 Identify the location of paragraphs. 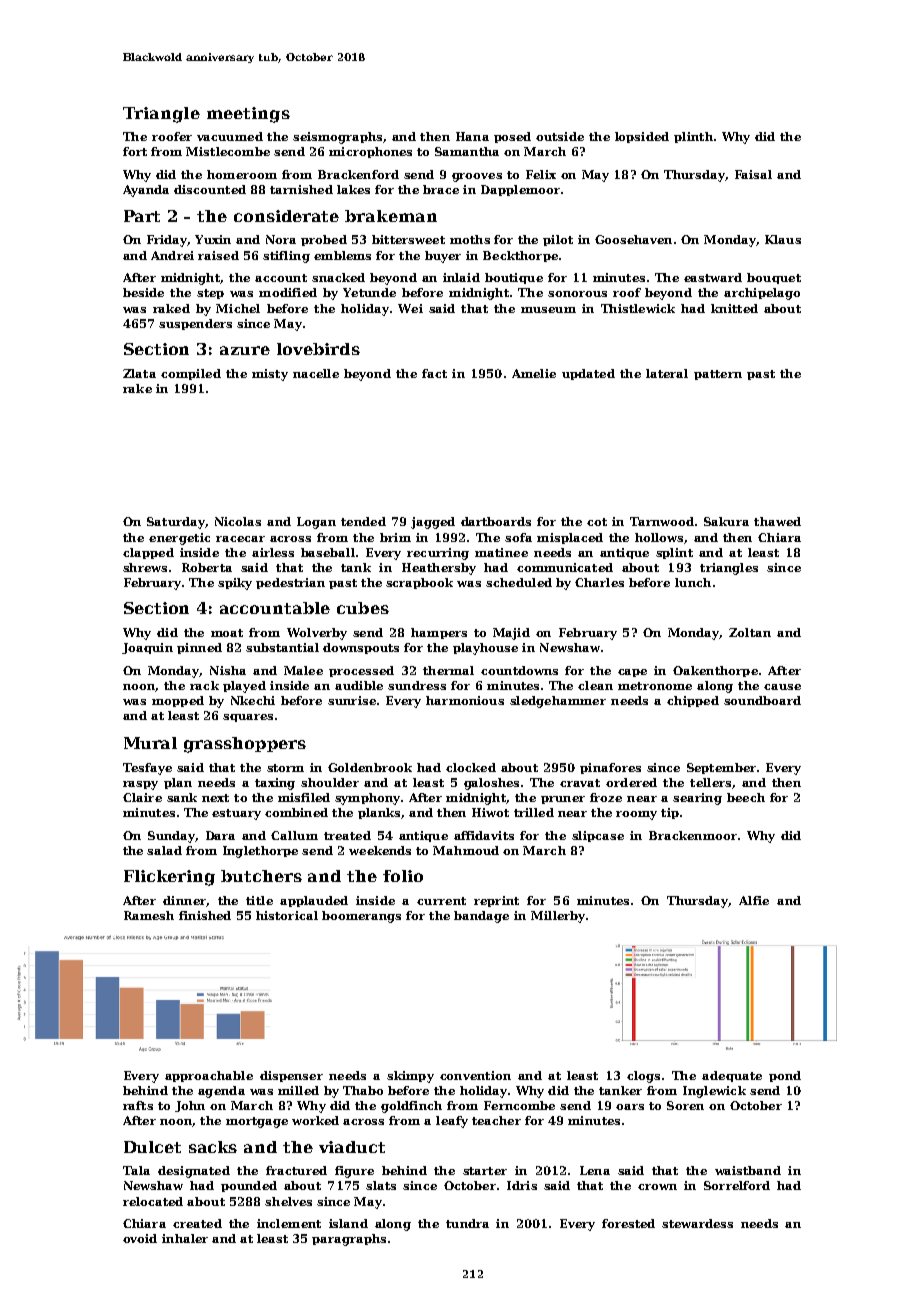
(349, 1240).
